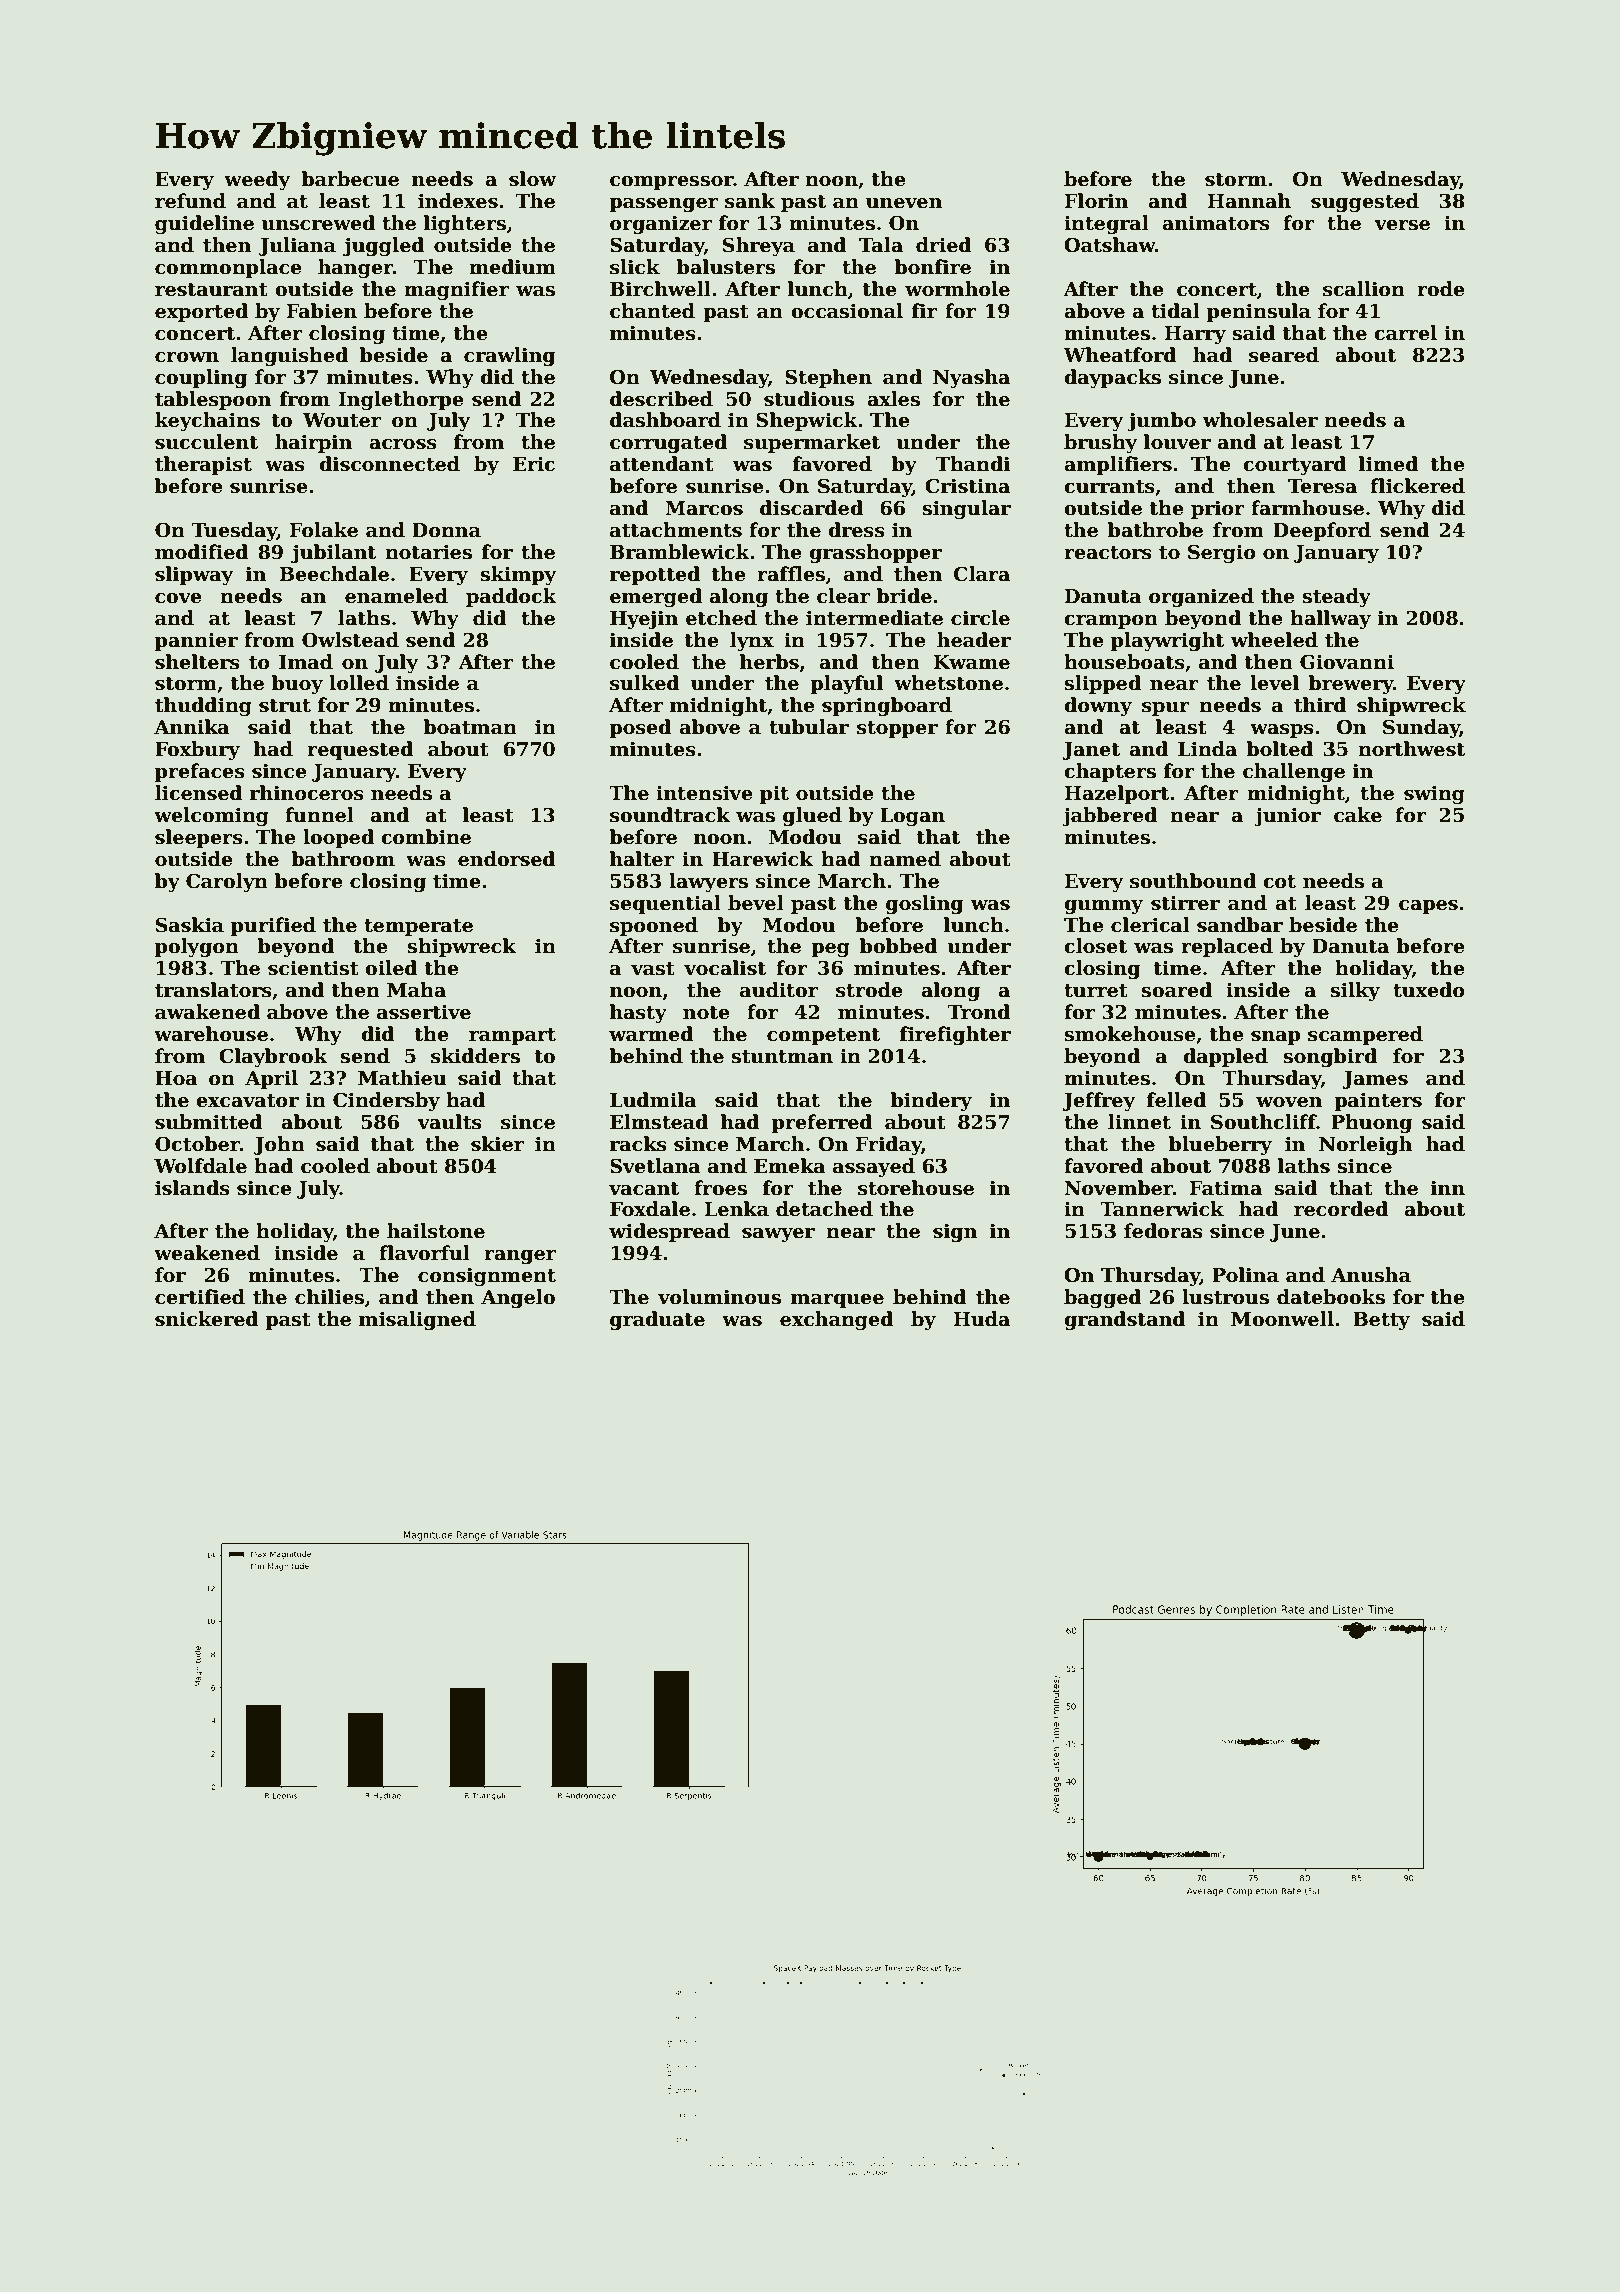  Describe the element at coordinates (359, 683) in the image. I see `lolled` at that location.
